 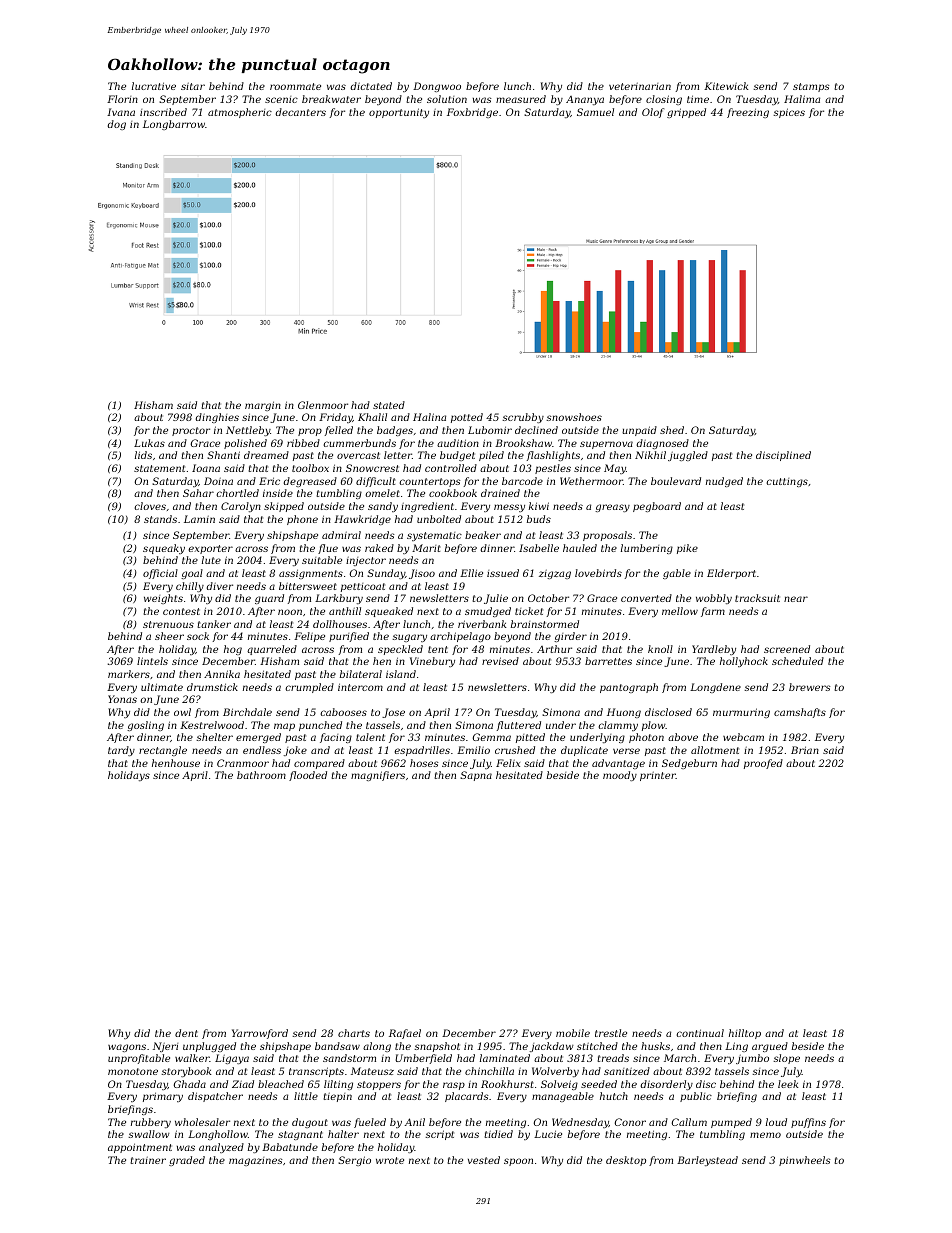 What do you see at coordinates (429, 417) in the screenshot?
I see `Halina` at bounding box center [429, 417].
